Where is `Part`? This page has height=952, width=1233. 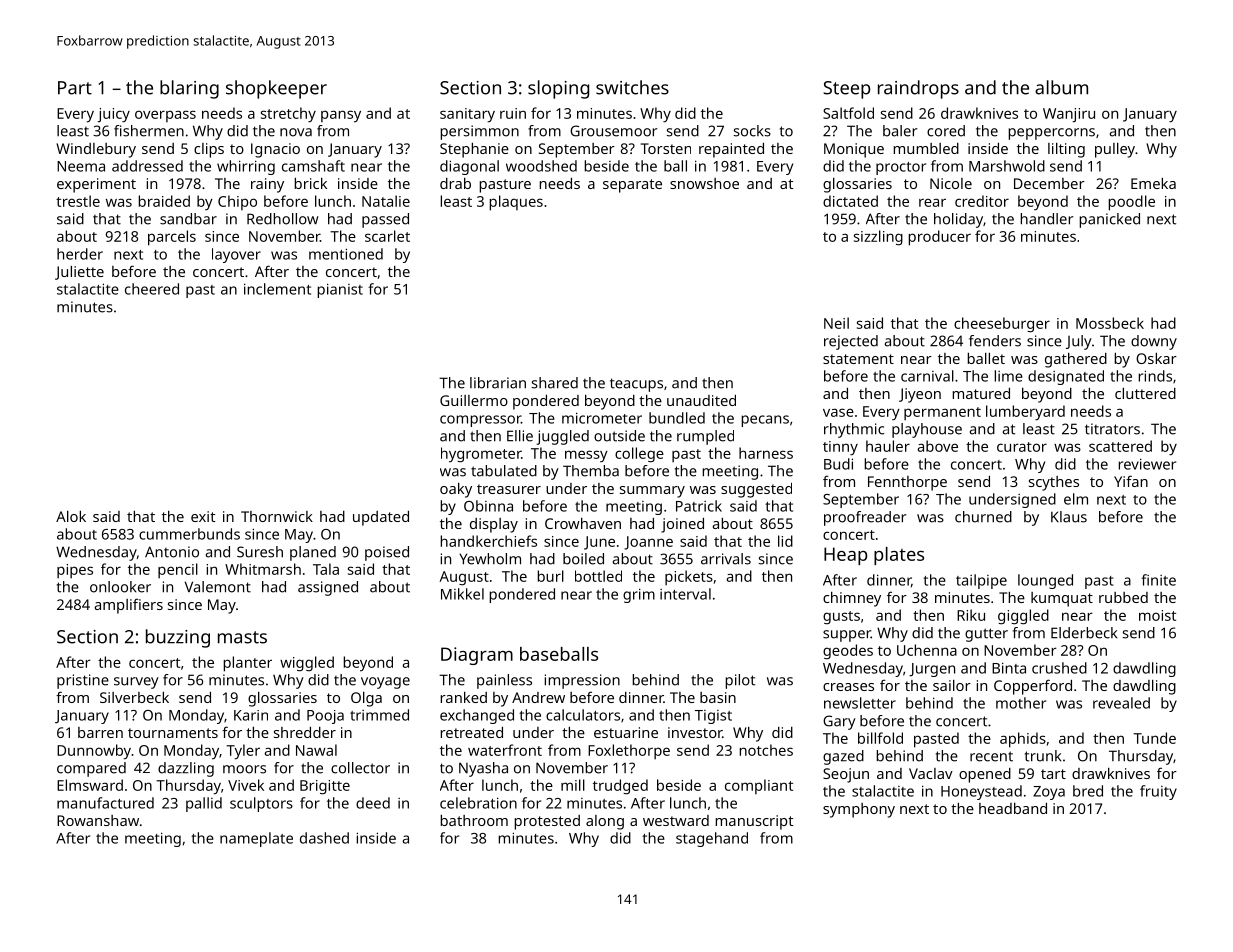 Part is located at coordinates (75, 88).
